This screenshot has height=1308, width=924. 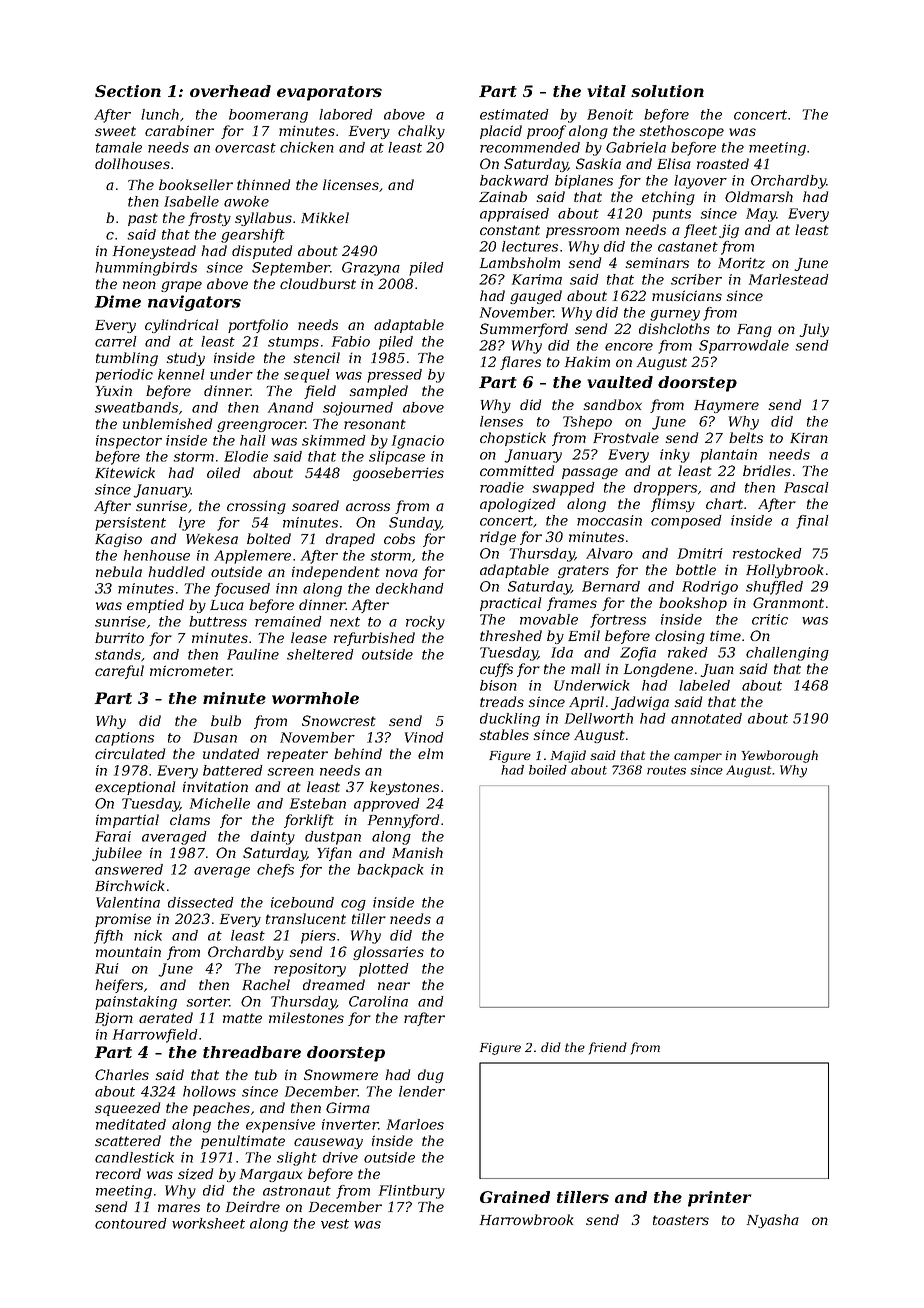 What do you see at coordinates (686, 522) in the screenshot?
I see `composed` at bounding box center [686, 522].
